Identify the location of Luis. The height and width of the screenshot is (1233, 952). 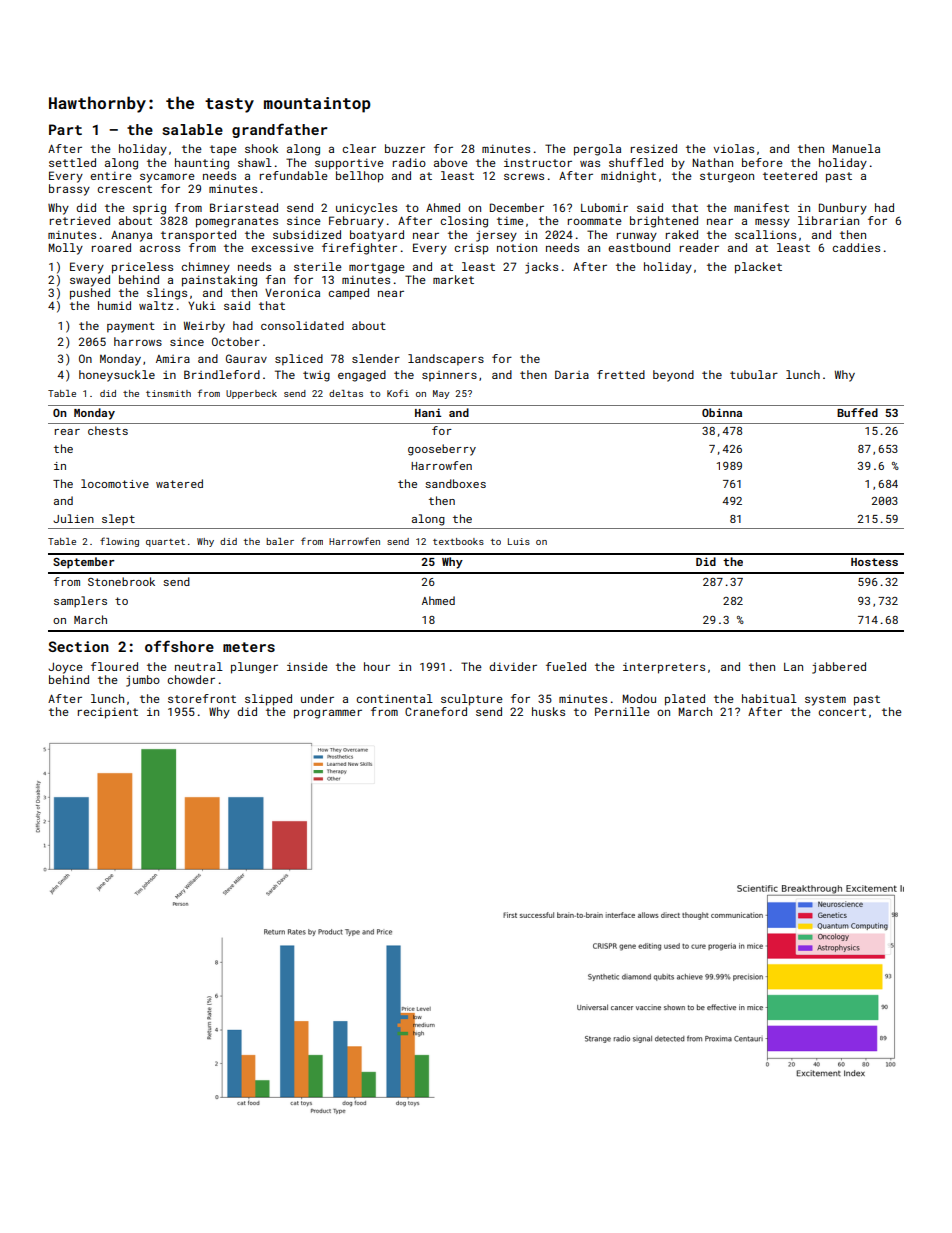
(519, 541).
